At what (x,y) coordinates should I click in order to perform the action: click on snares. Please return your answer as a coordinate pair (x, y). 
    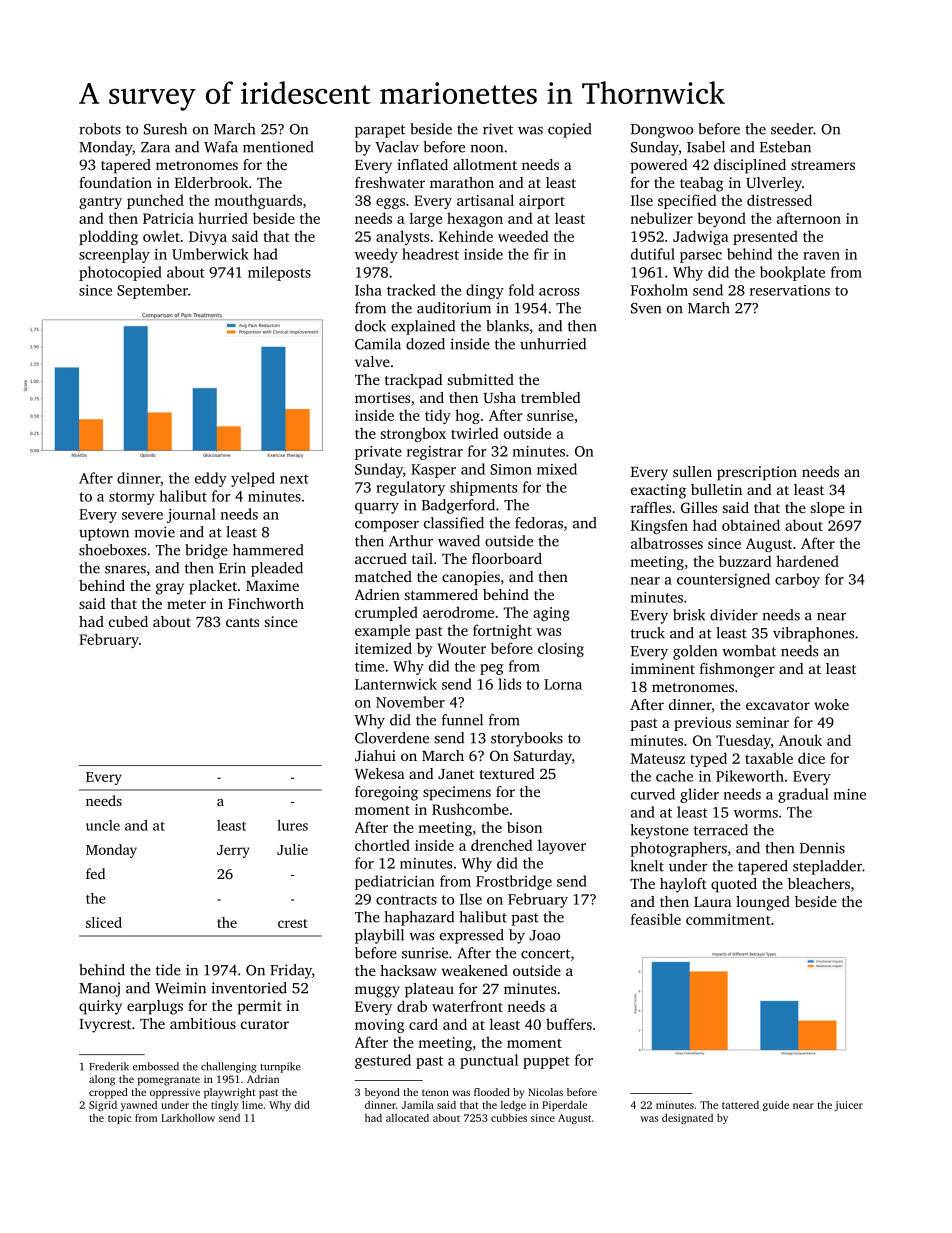
    Looking at the image, I should click on (125, 570).
